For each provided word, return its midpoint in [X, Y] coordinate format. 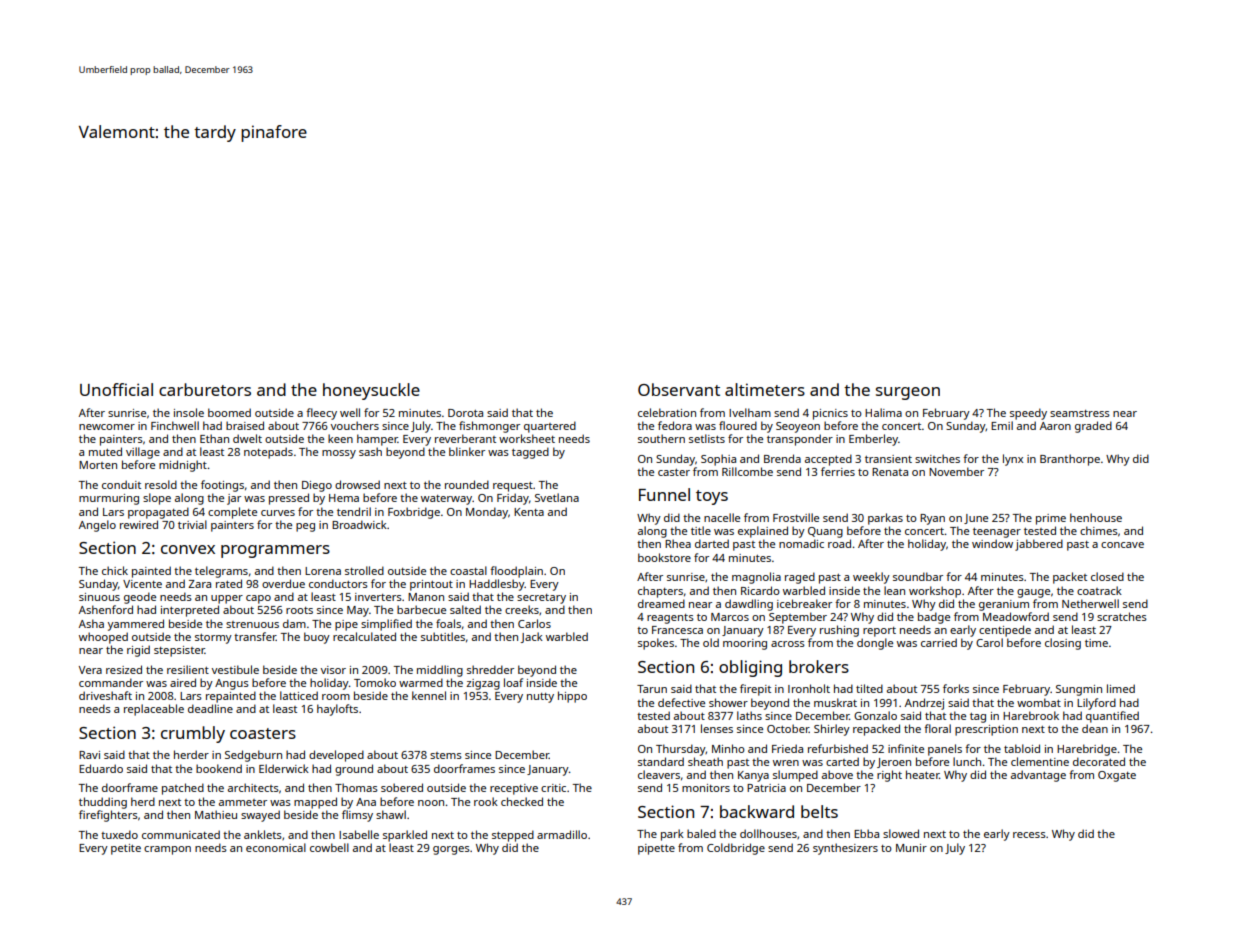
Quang [825, 532]
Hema [344, 498]
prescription [986, 730]
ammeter [243, 802]
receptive [514, 789]
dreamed [661, 603]
